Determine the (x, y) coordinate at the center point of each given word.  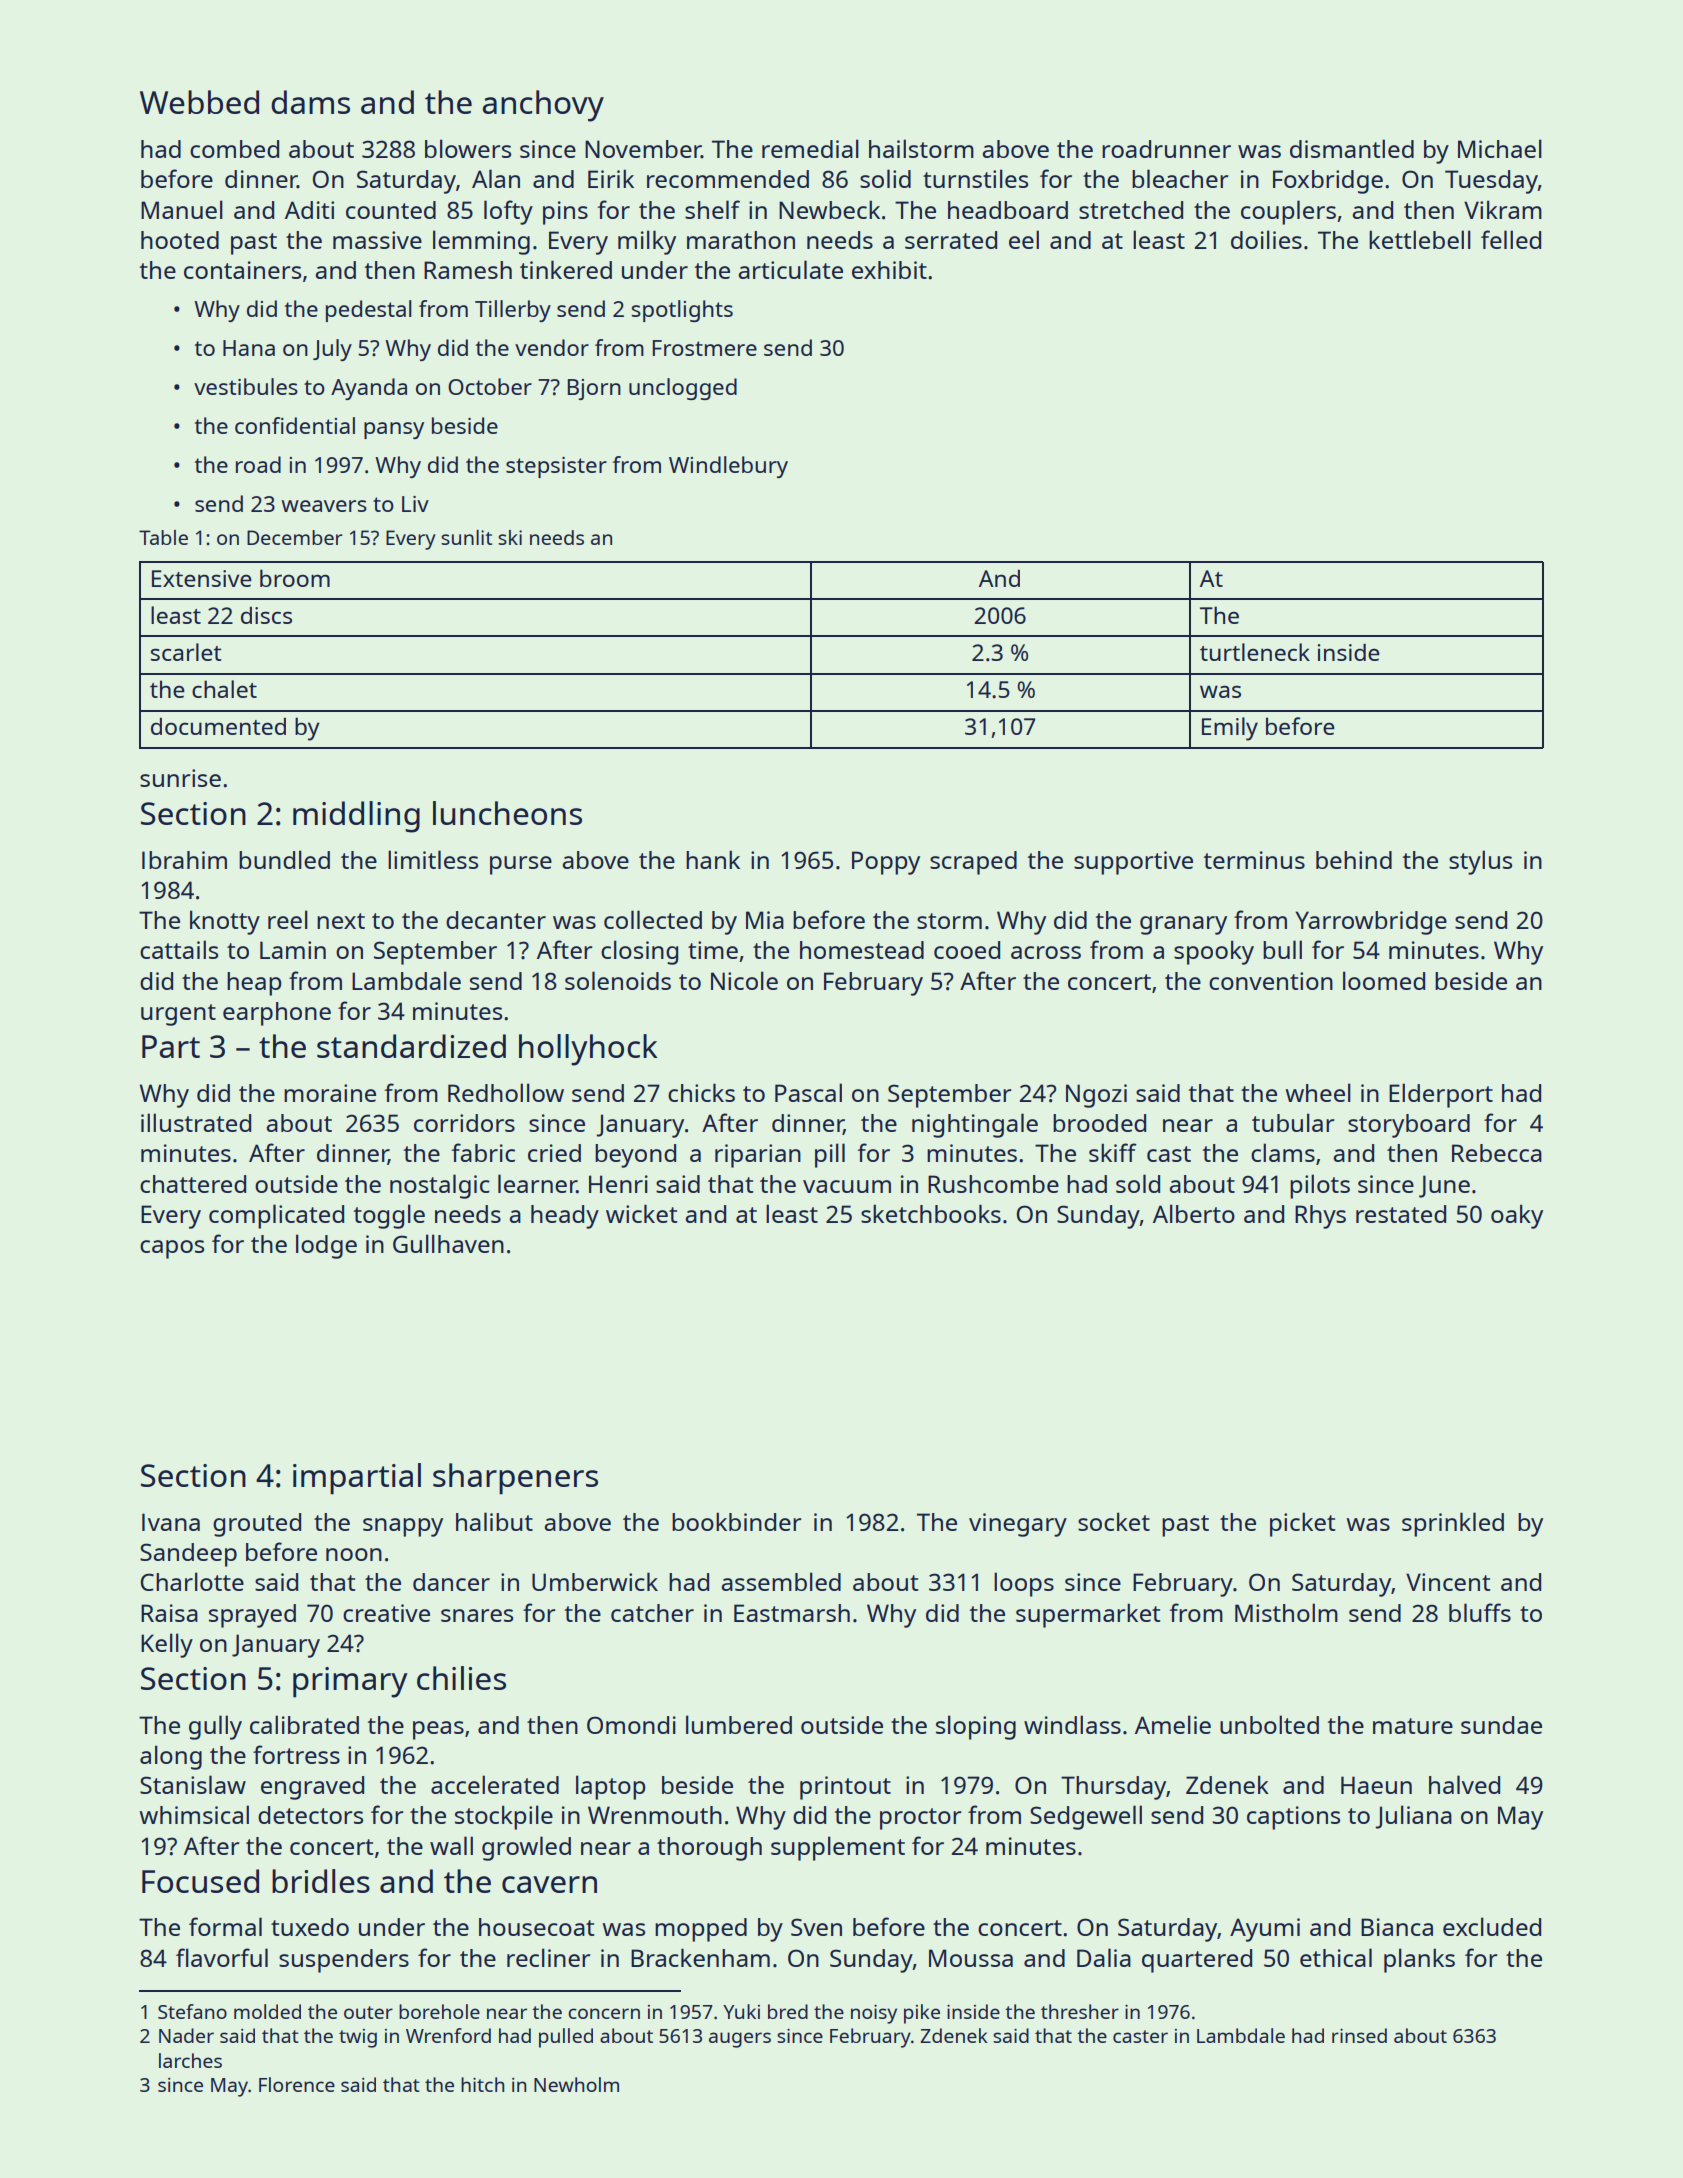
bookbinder (736, 1521)
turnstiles (975, 178)
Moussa (971, 1958)
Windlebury (728, 467)
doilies (1266, 239)
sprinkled (1453, 1524)
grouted (257, 1525)
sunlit (466, 537)
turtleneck (1255, 652)
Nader (186, 2035)
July (332, 350)
